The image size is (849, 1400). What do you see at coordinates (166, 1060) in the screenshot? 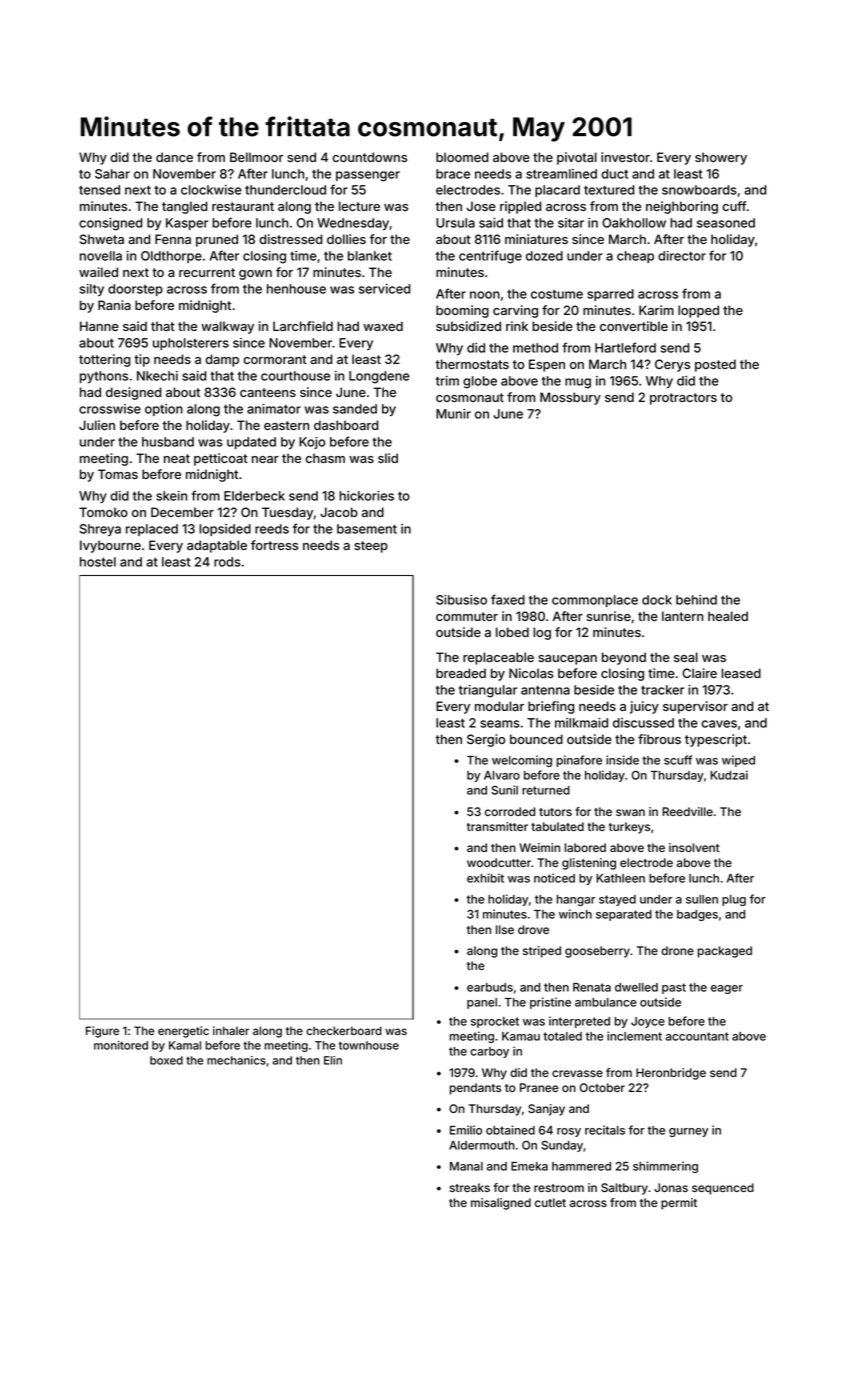
I see `boxed` at bounding box center [166, 1060].
